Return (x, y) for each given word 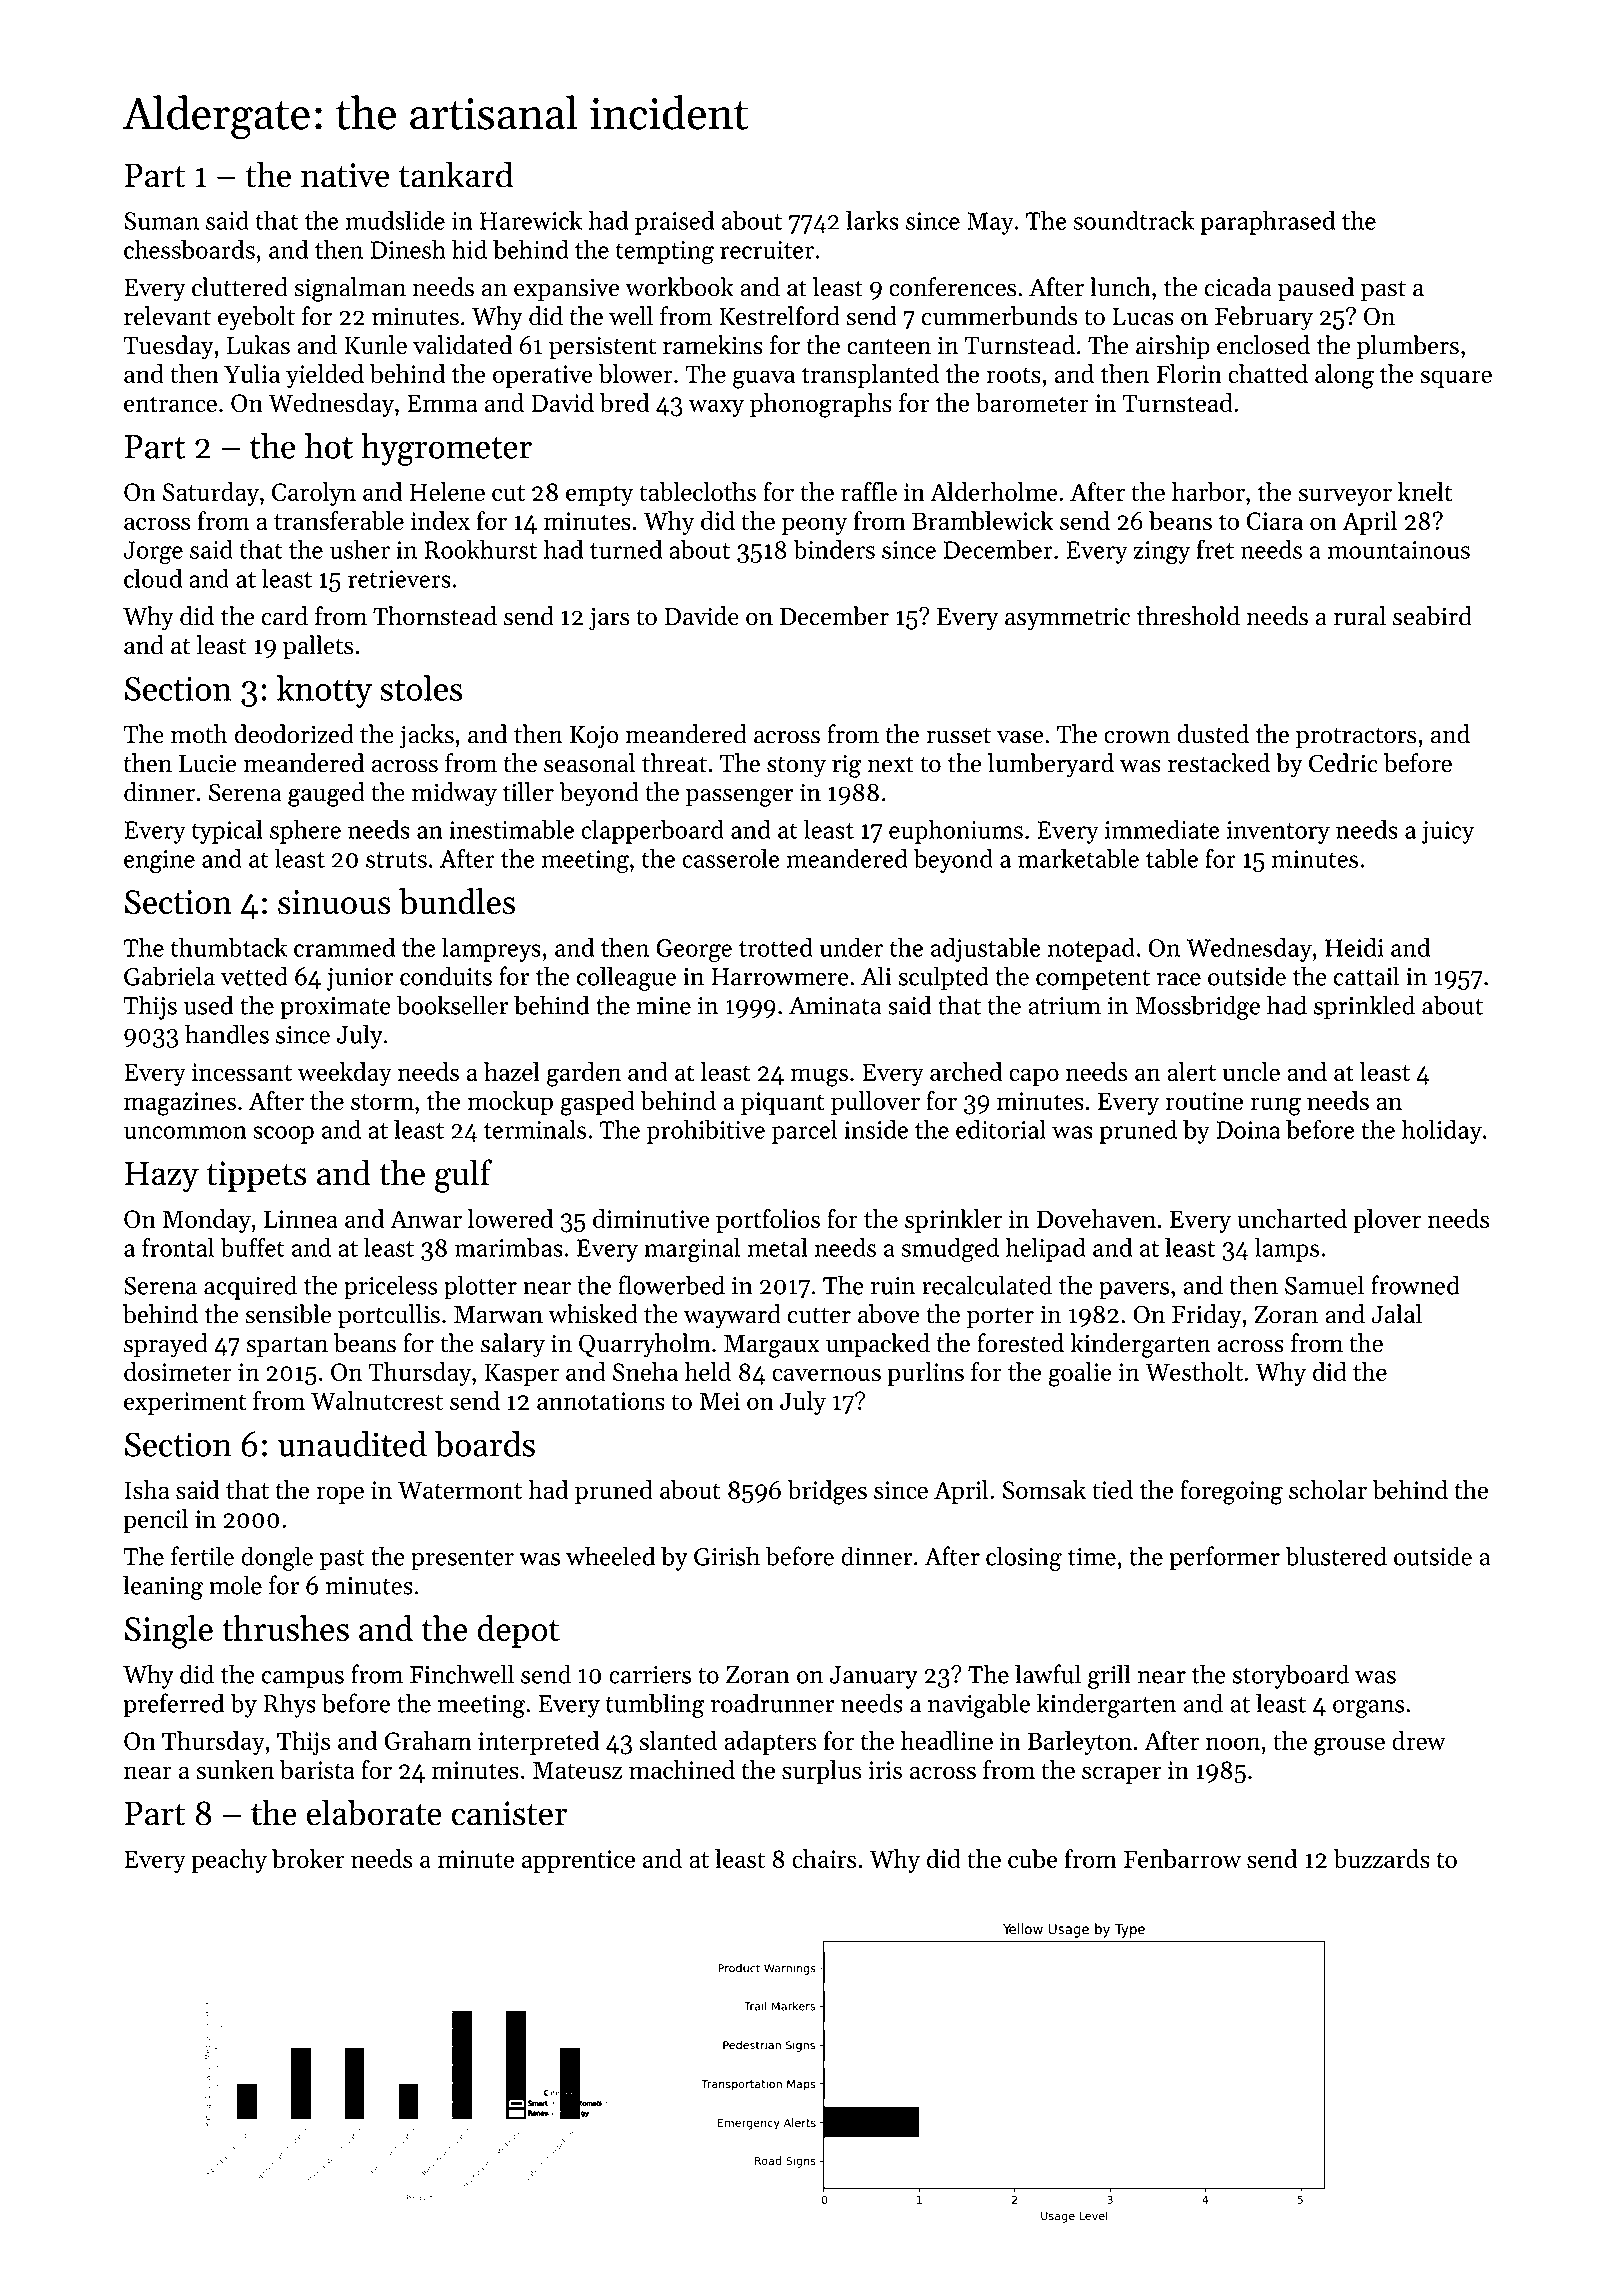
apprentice (578, 1861)
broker (308, 1858)
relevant (167, 316)
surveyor (1345, 497)
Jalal (1397, 1314)
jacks (426, 736)
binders (834, 549)
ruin (893, 1286)
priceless (390, 1287)
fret (1215, 549)
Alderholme (994, 491)
